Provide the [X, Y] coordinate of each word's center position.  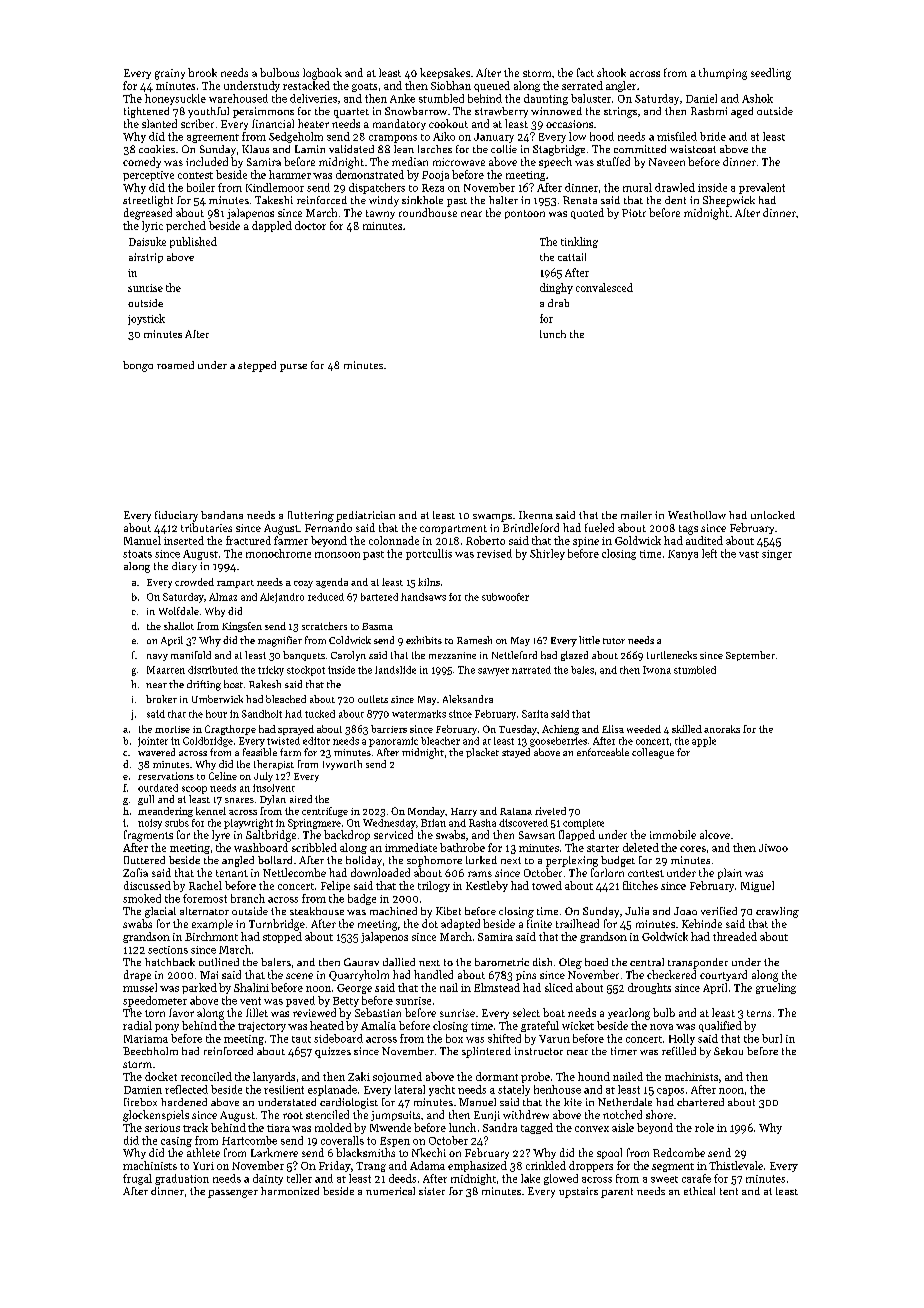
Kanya [683, 555]
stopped [282, 937]
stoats [137, 554]
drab [558, 303]
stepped [257, 366]
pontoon [525, 214]
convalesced [604, 287]
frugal [137, 1179]
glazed [574, 656]
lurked [481, 860]
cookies [157, 149]
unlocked [773, 515]
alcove [715, 834]
